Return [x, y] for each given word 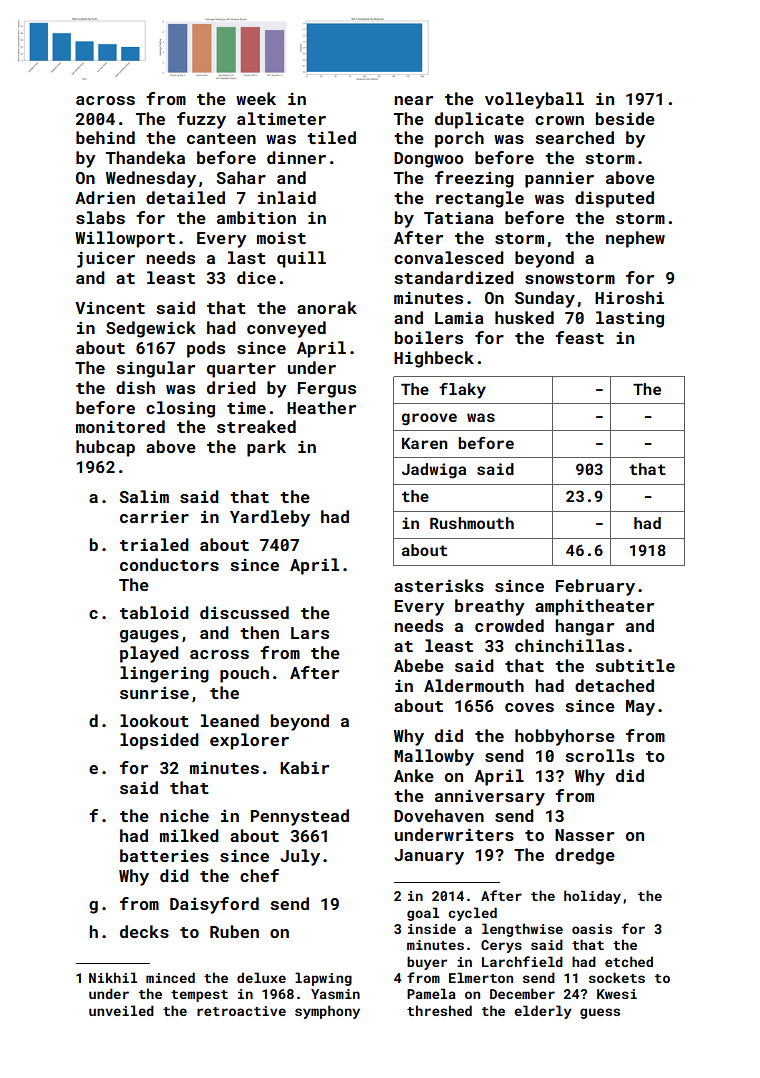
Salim [144, 496]
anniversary [490, 797]
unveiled [121, 1010]
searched [574, 137]
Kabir [304, 767]
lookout [154, 720]
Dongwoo [429, 160]
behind [105, 137]
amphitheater [594, 607]
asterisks [439, 585]
